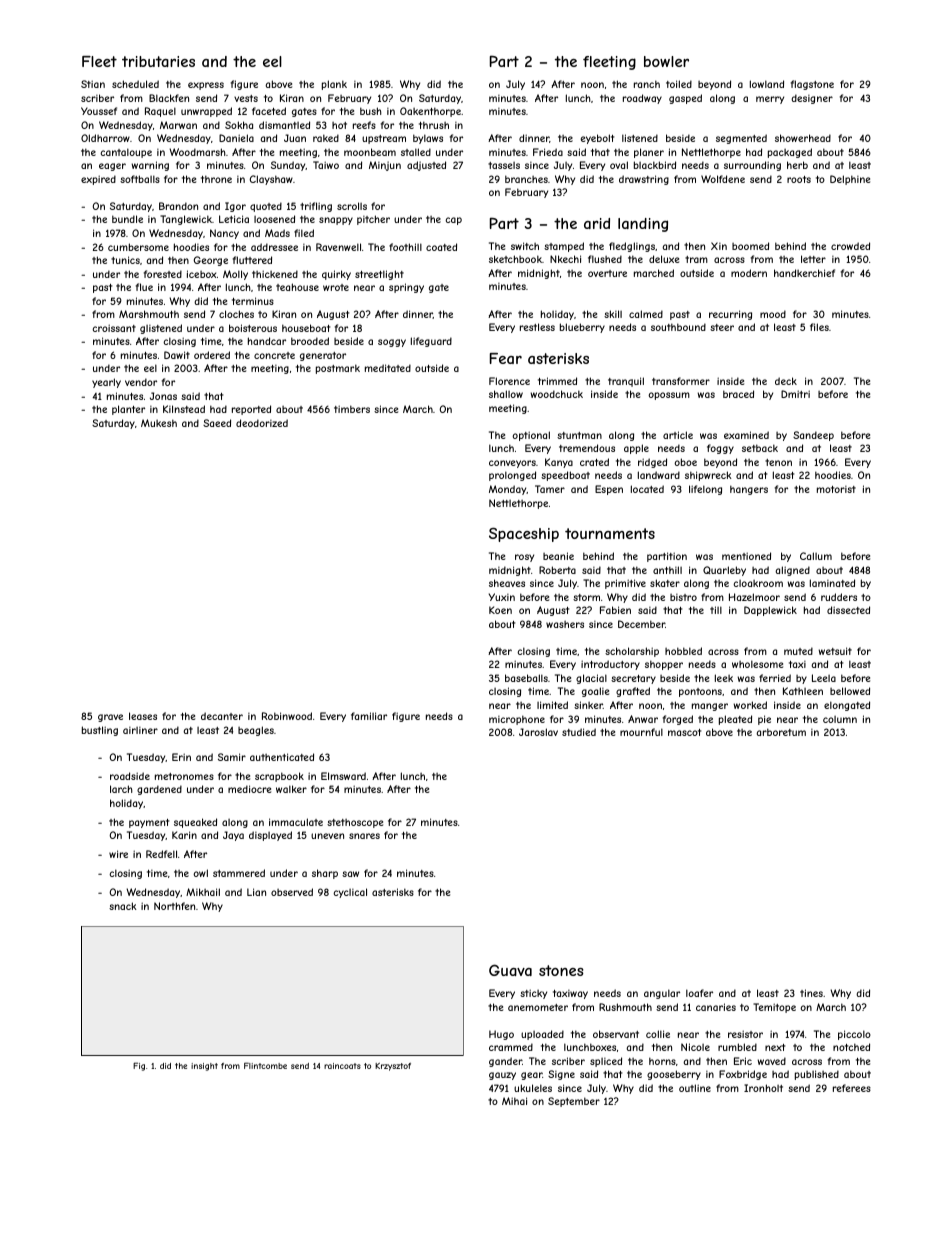 This document has width=952, height=1233. I want to click on flagstone, so click(812, 85).
